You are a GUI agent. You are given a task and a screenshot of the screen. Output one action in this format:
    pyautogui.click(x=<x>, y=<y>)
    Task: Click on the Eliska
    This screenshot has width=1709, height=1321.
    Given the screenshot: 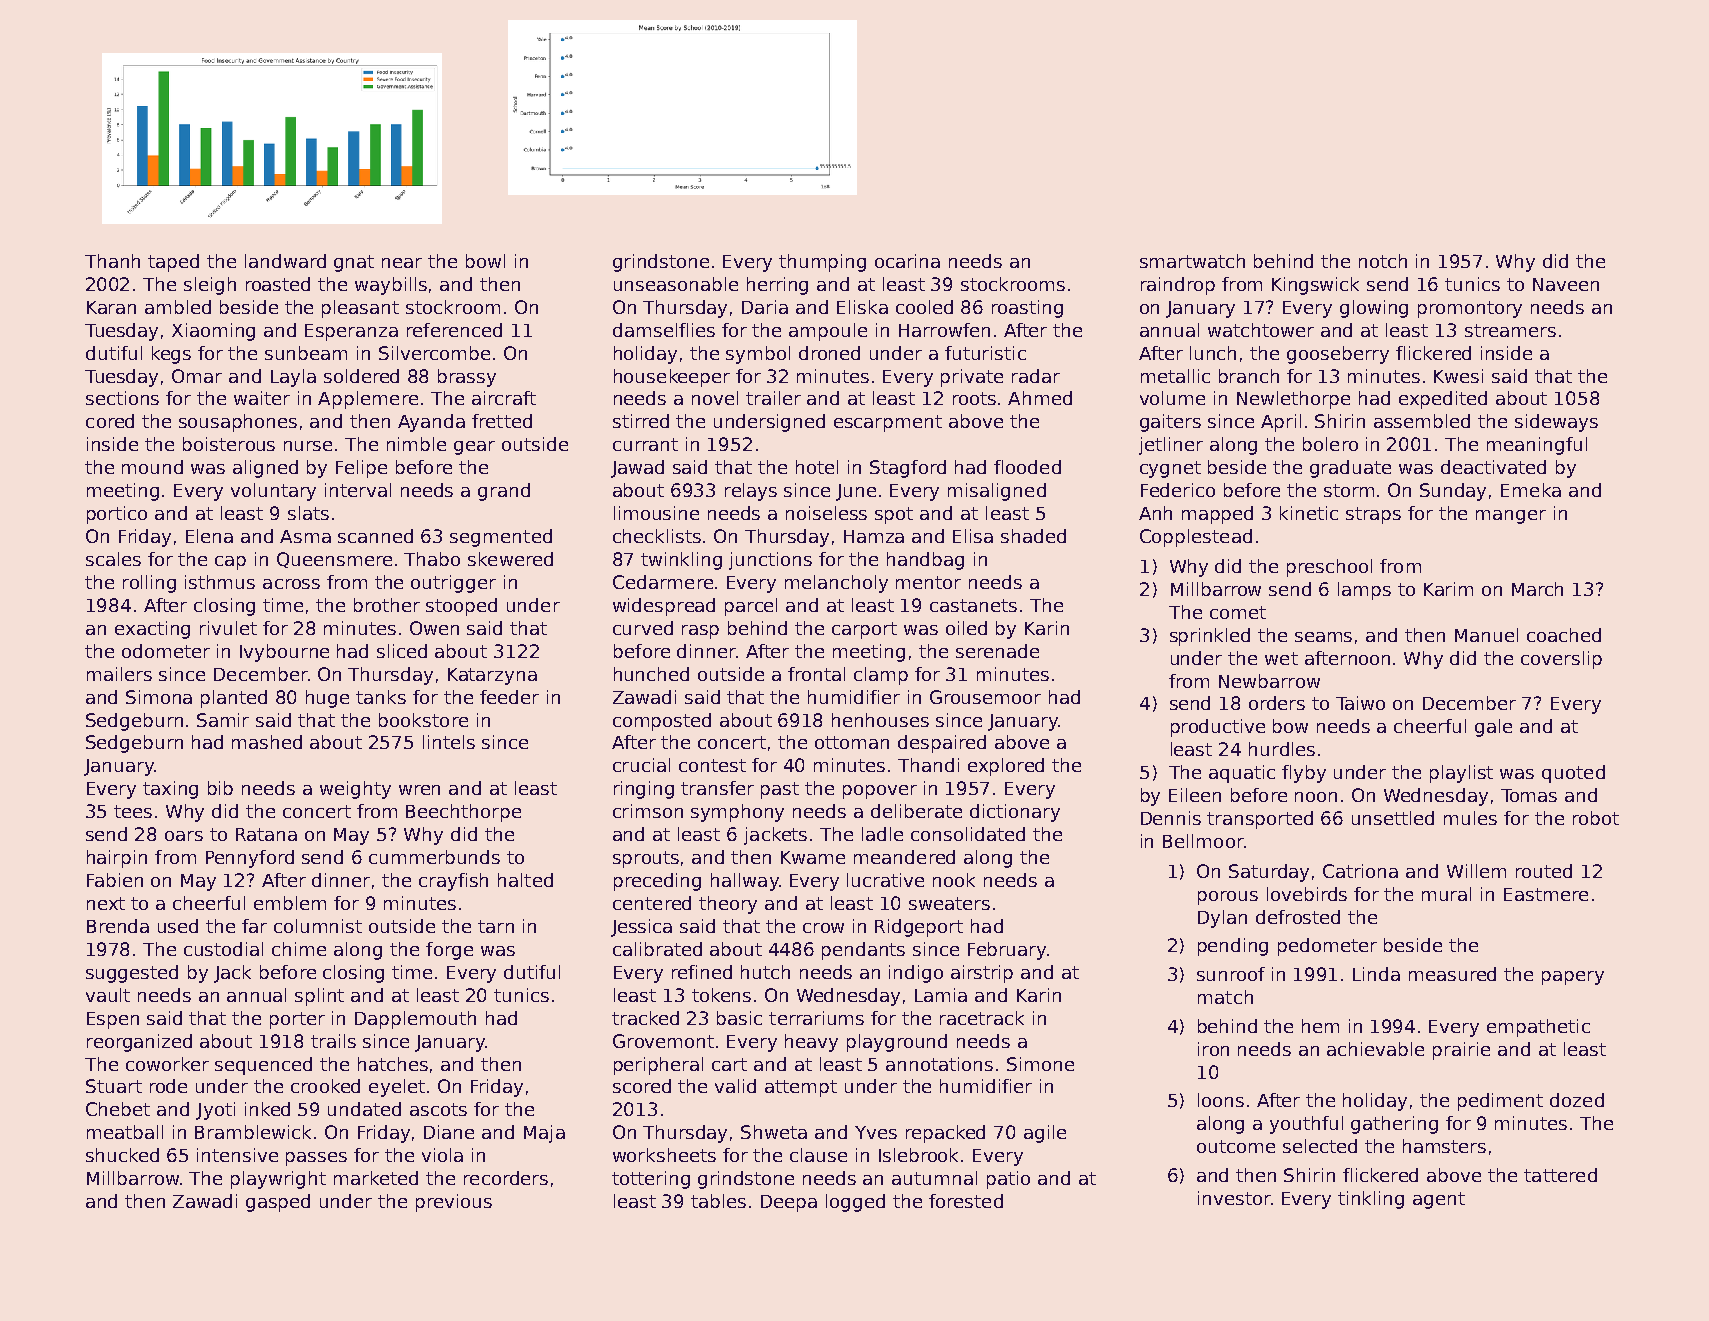 What is the action you would take?
    pyautogui.click(x=862, y=307)
